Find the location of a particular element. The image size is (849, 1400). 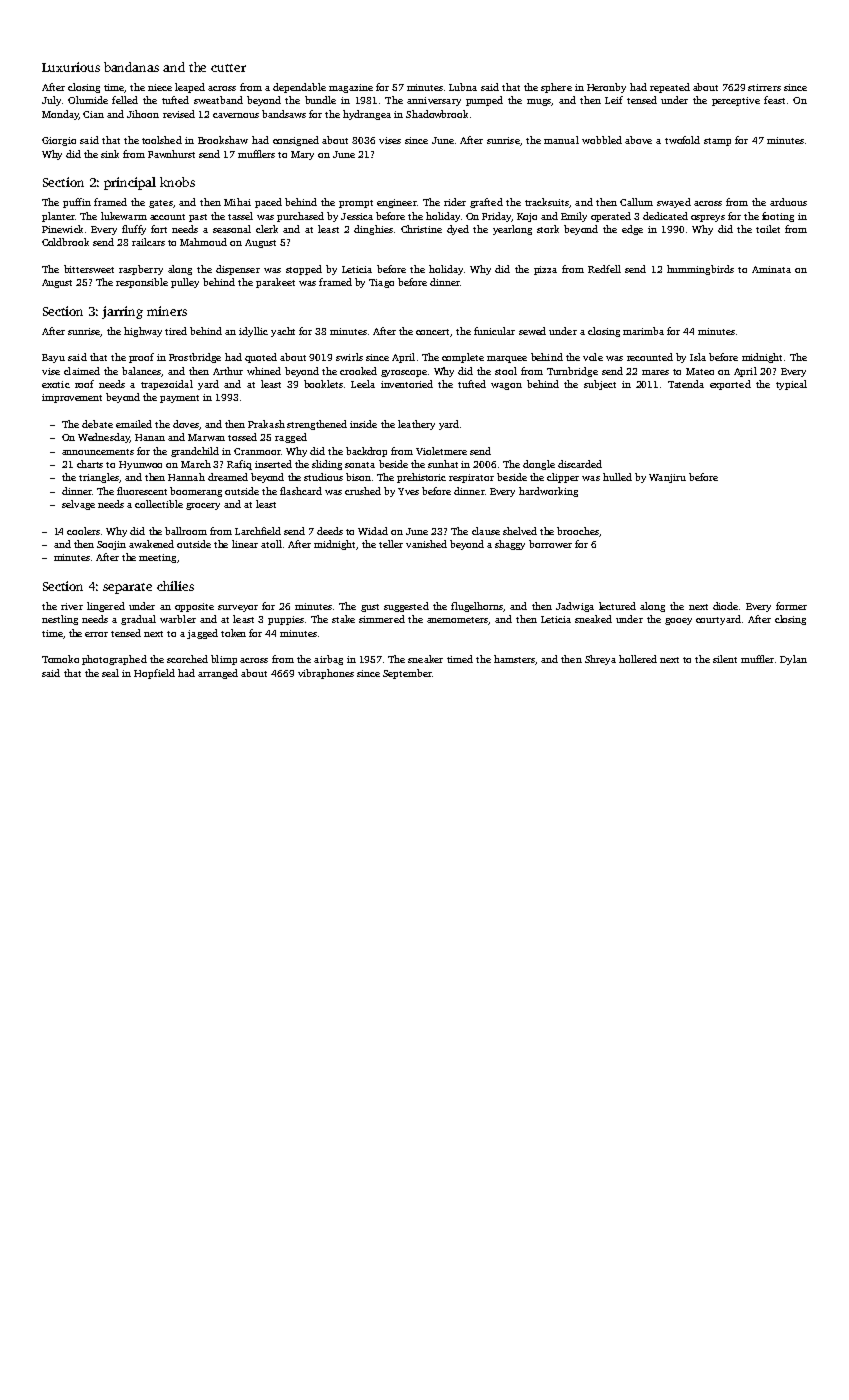

subject is located at coordinates (600, 385).
